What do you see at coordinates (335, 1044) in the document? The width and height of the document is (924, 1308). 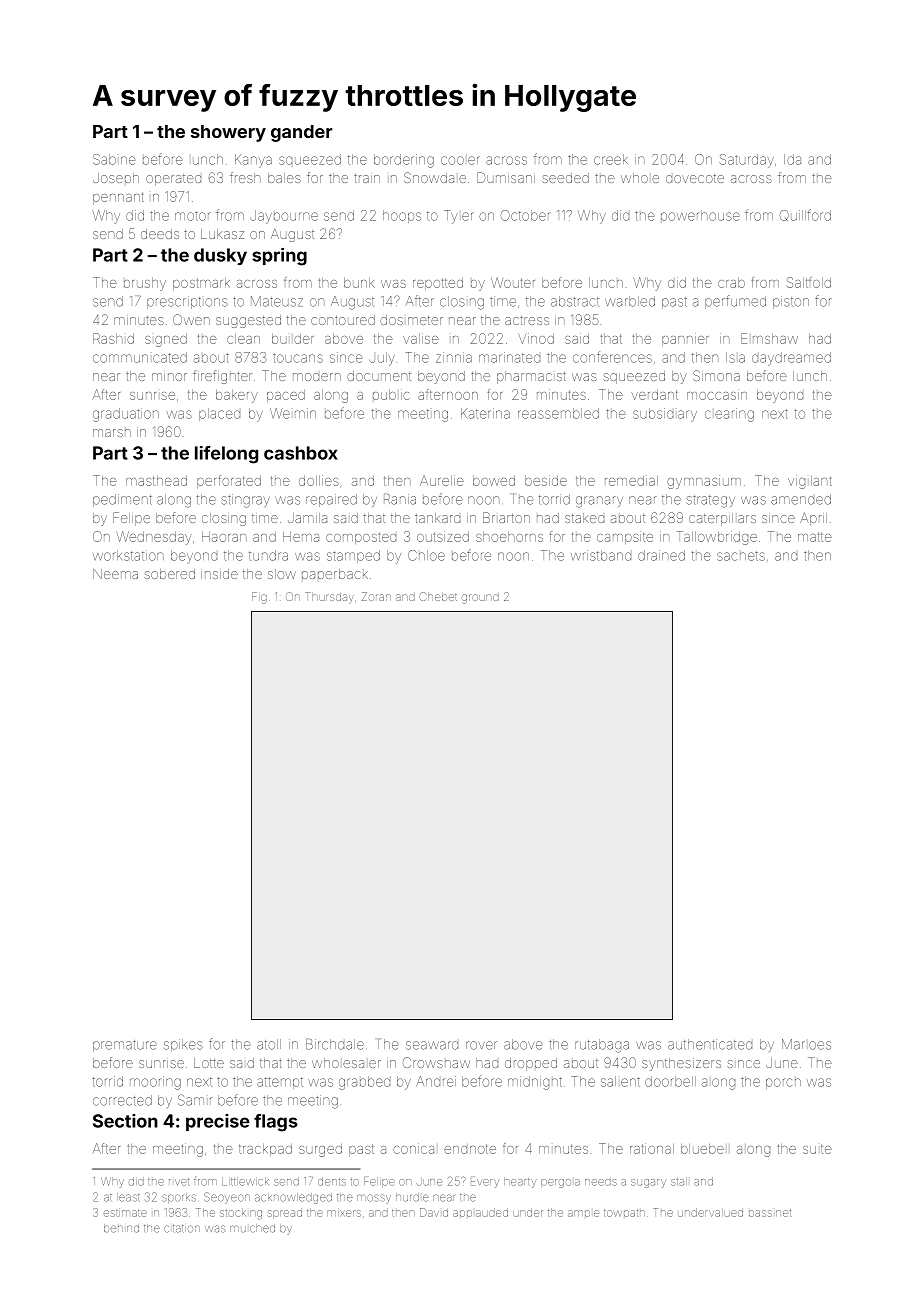 I see `Birchdale` at bounding box center [335, 1044].
